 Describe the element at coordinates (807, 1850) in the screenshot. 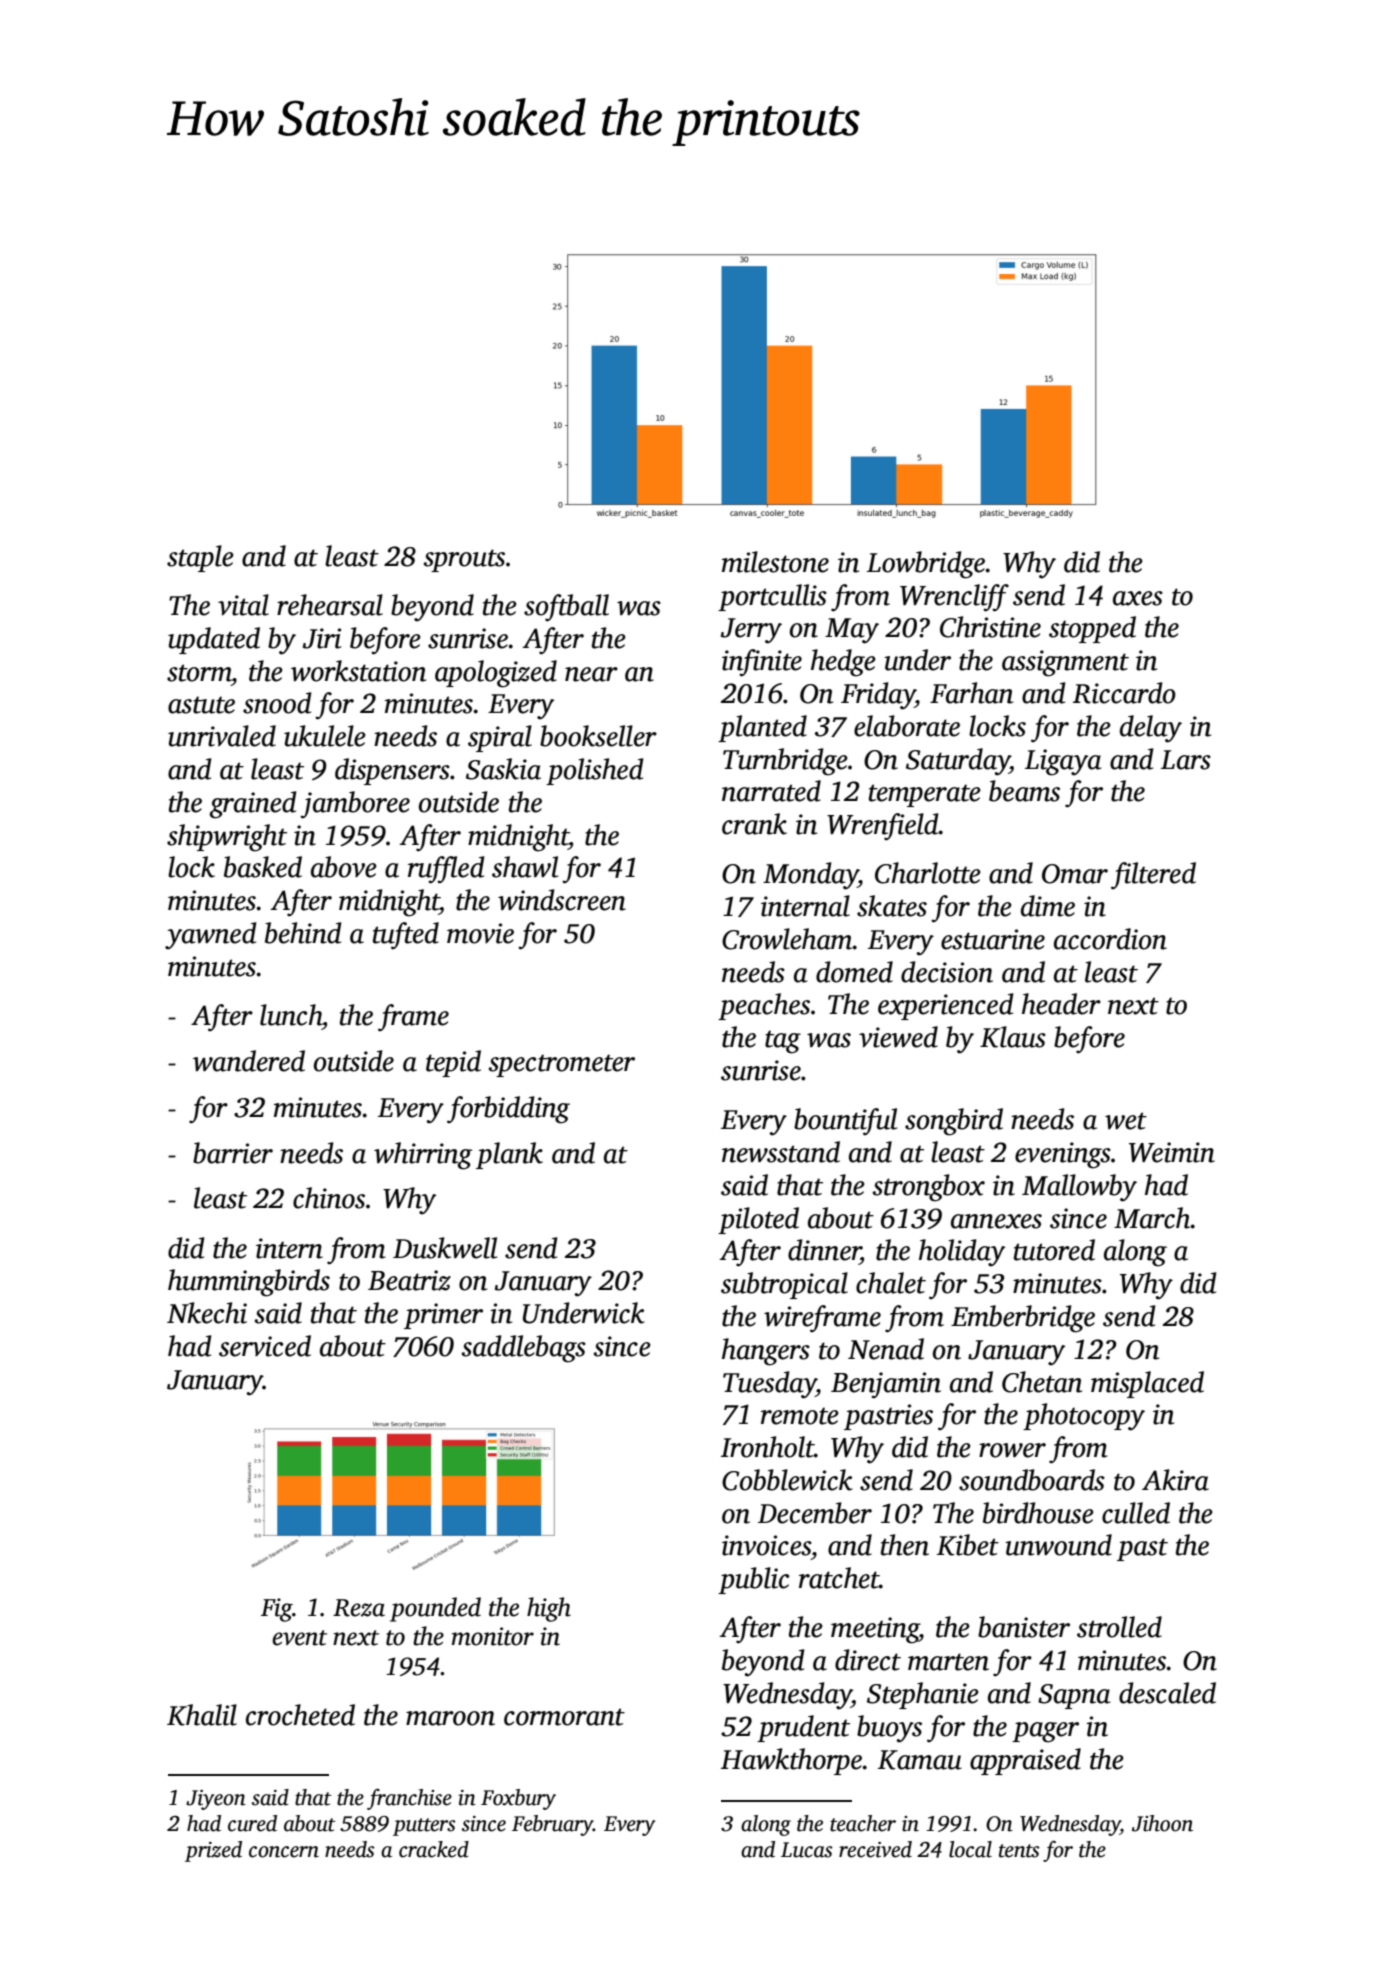

I see `Lucas` at that location.
